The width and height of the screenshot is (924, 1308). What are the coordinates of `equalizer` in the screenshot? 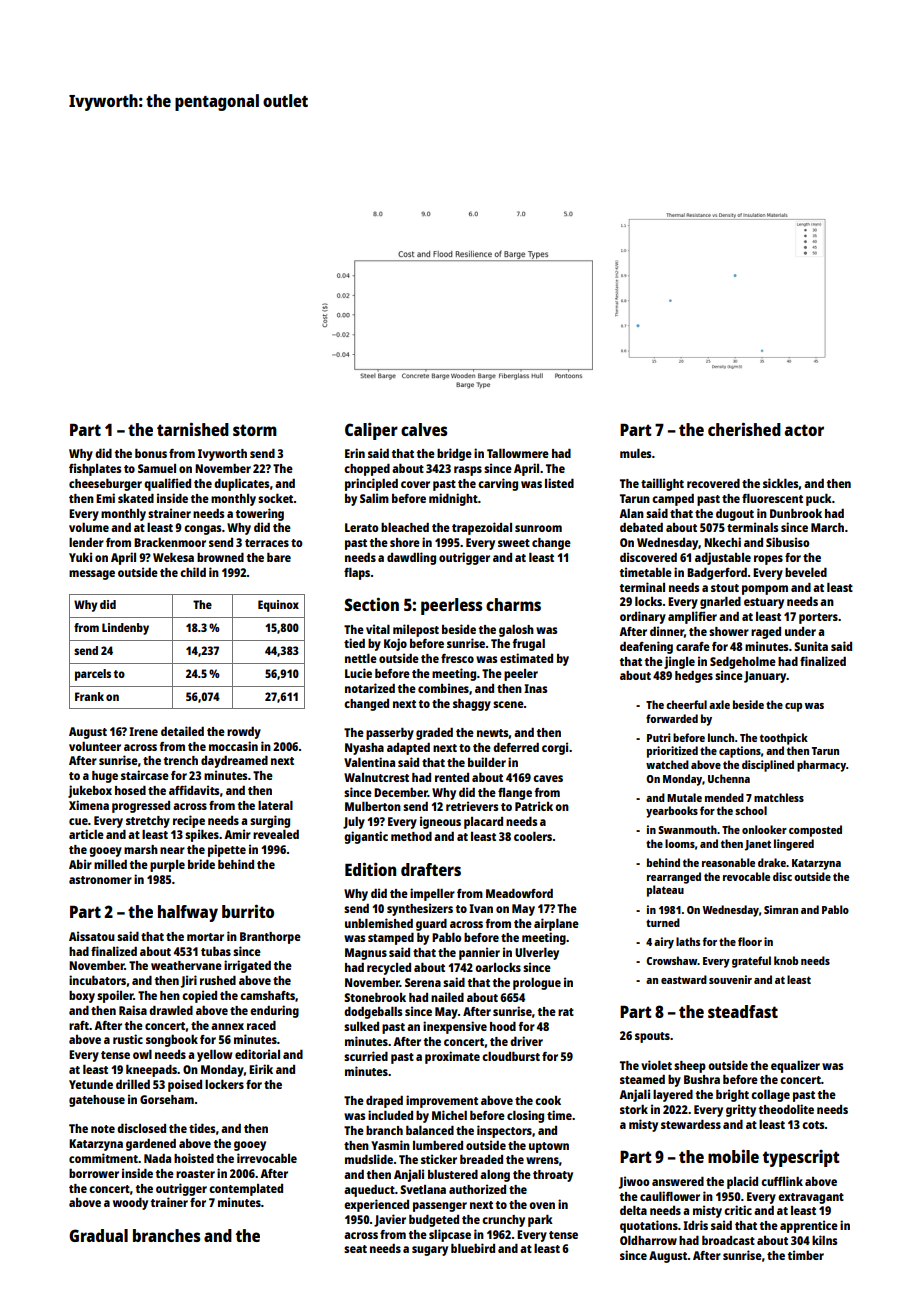 It's located at (795, 1066).
